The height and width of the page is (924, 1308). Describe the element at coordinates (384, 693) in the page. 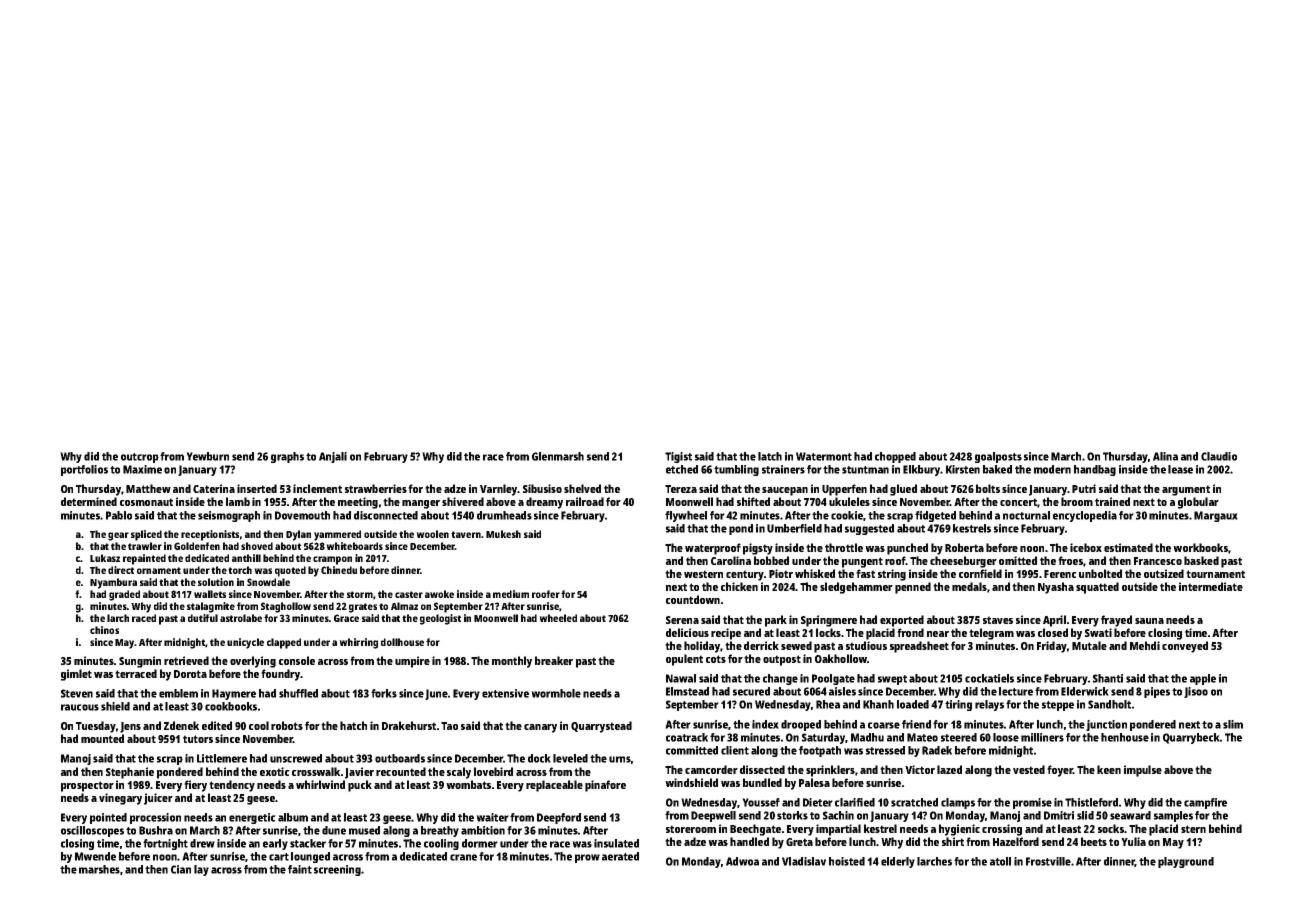

I see `forks` at that location.
